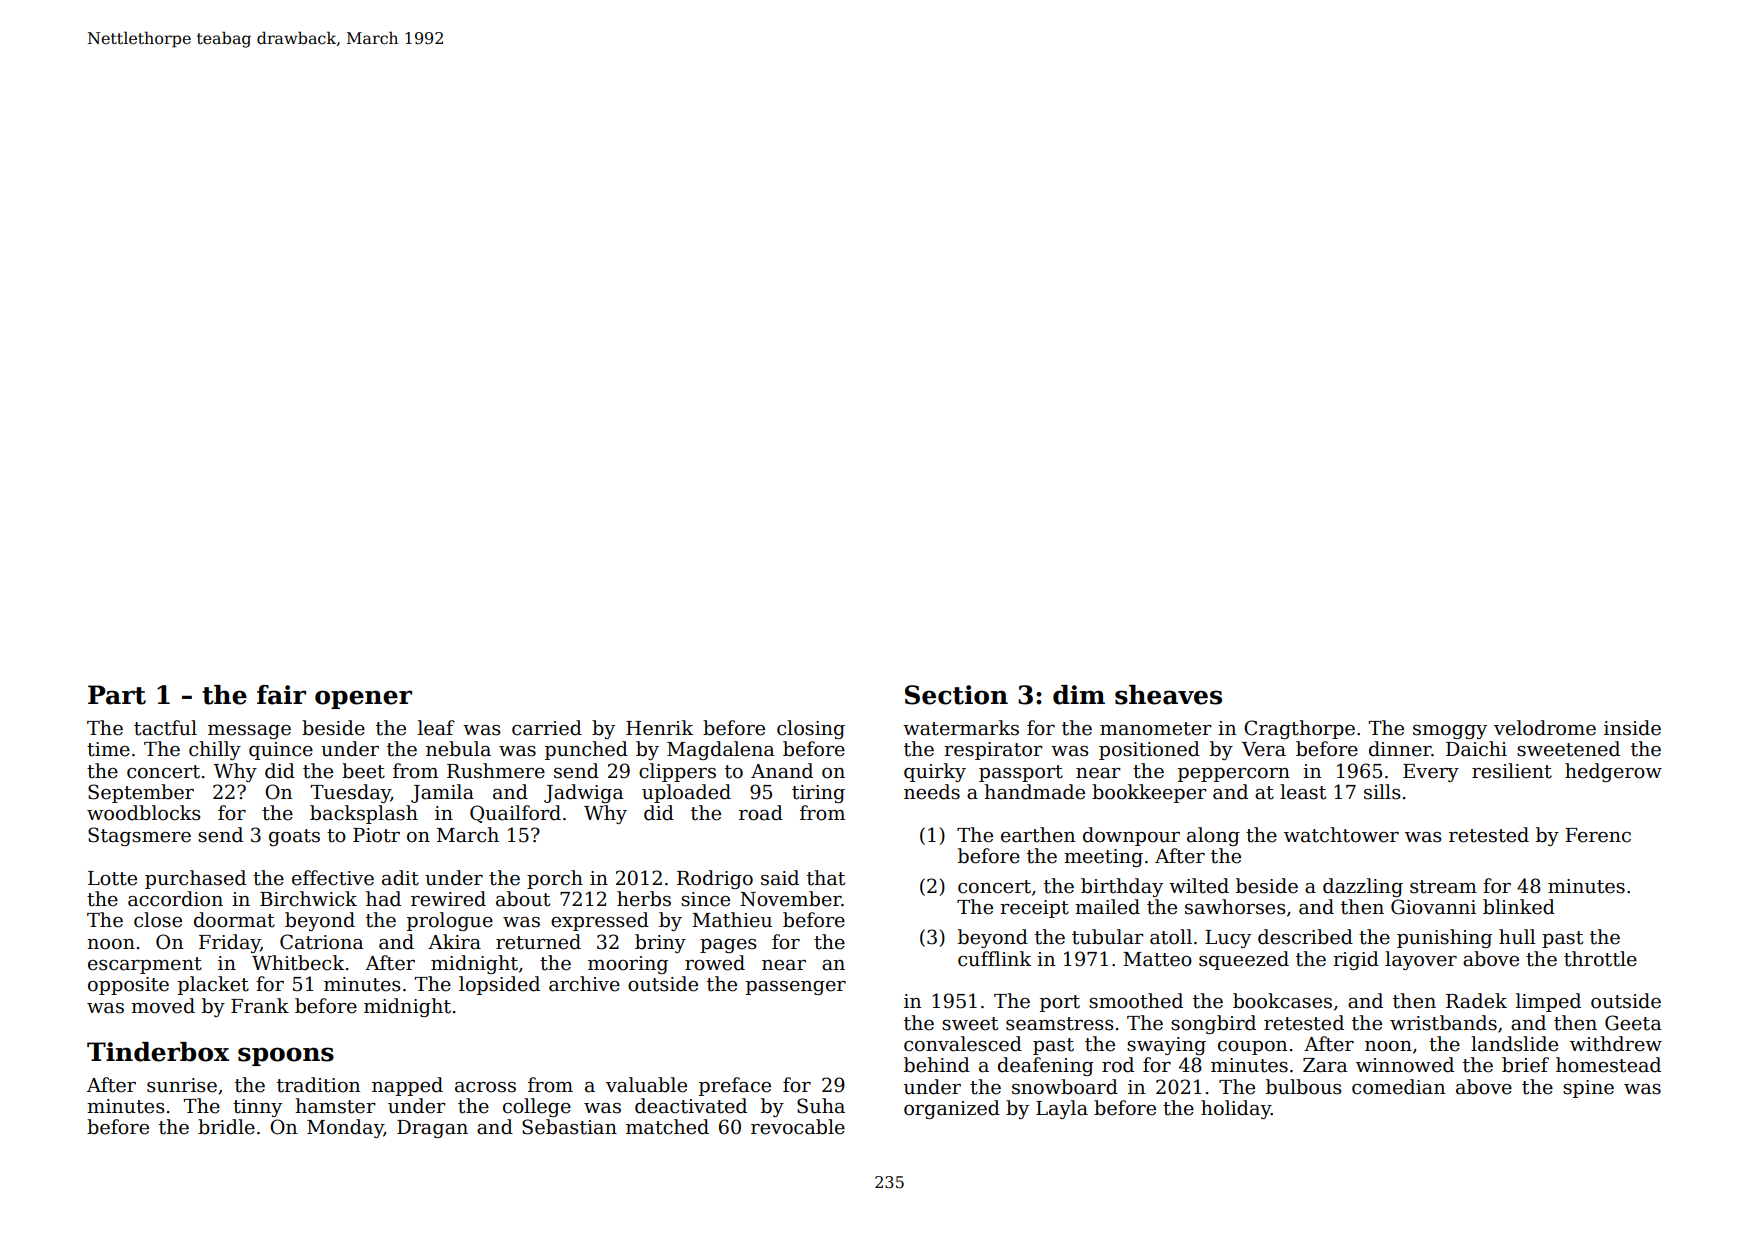 The width and height of the screenshot is (1749, 1237). What do you see at coordinates (363, 699) in the screenshot?
I see `opener` at bounding box center [363, 699].
